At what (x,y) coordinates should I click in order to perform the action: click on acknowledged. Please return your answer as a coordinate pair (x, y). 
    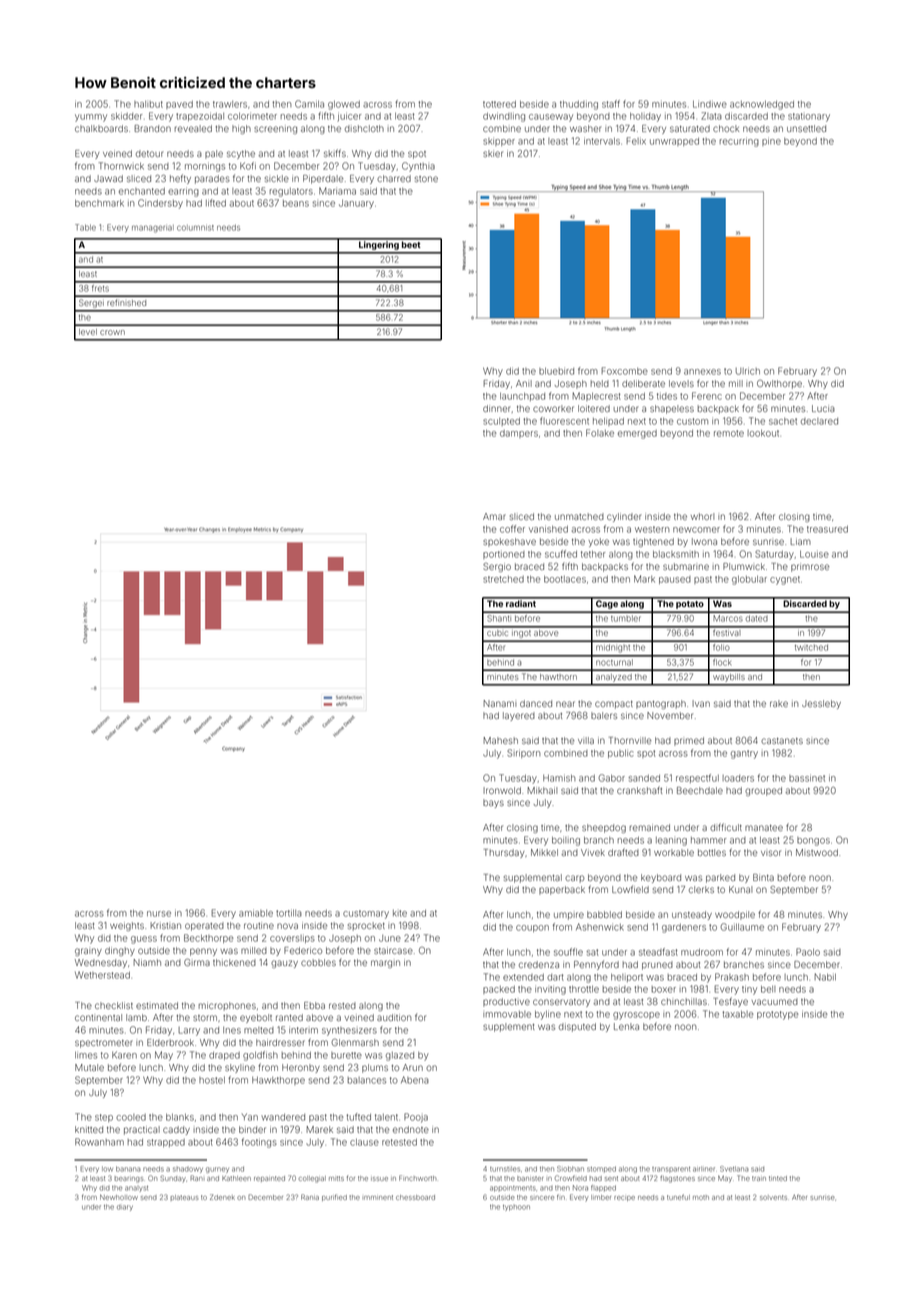
    Looking at the image, I should click on (762, 105).
